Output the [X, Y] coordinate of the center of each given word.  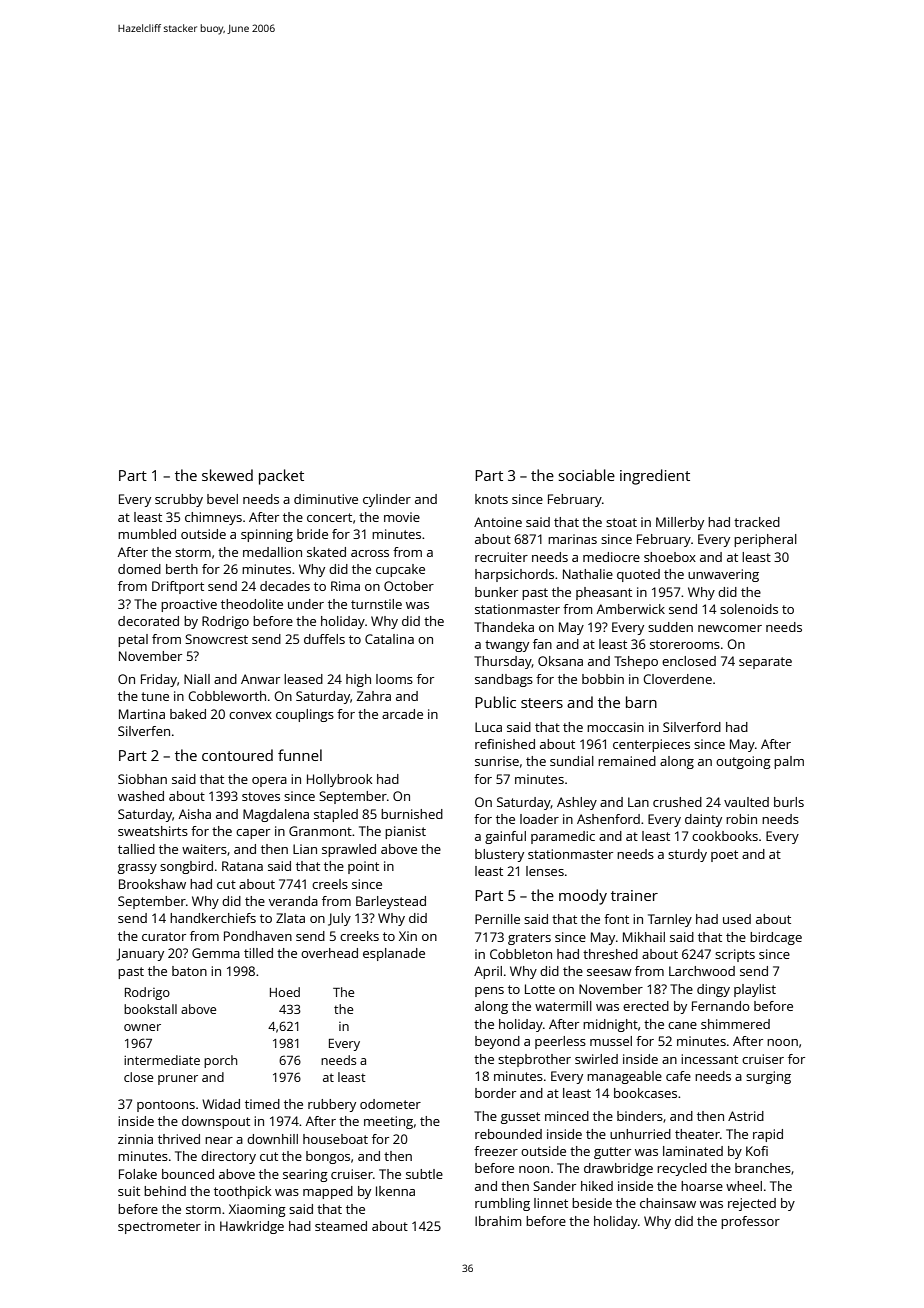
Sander [554, 1186]
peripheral [765, 540]
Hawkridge [252, 1227]
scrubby [179, 500]
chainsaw [668, 1203]
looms [394, 679]
